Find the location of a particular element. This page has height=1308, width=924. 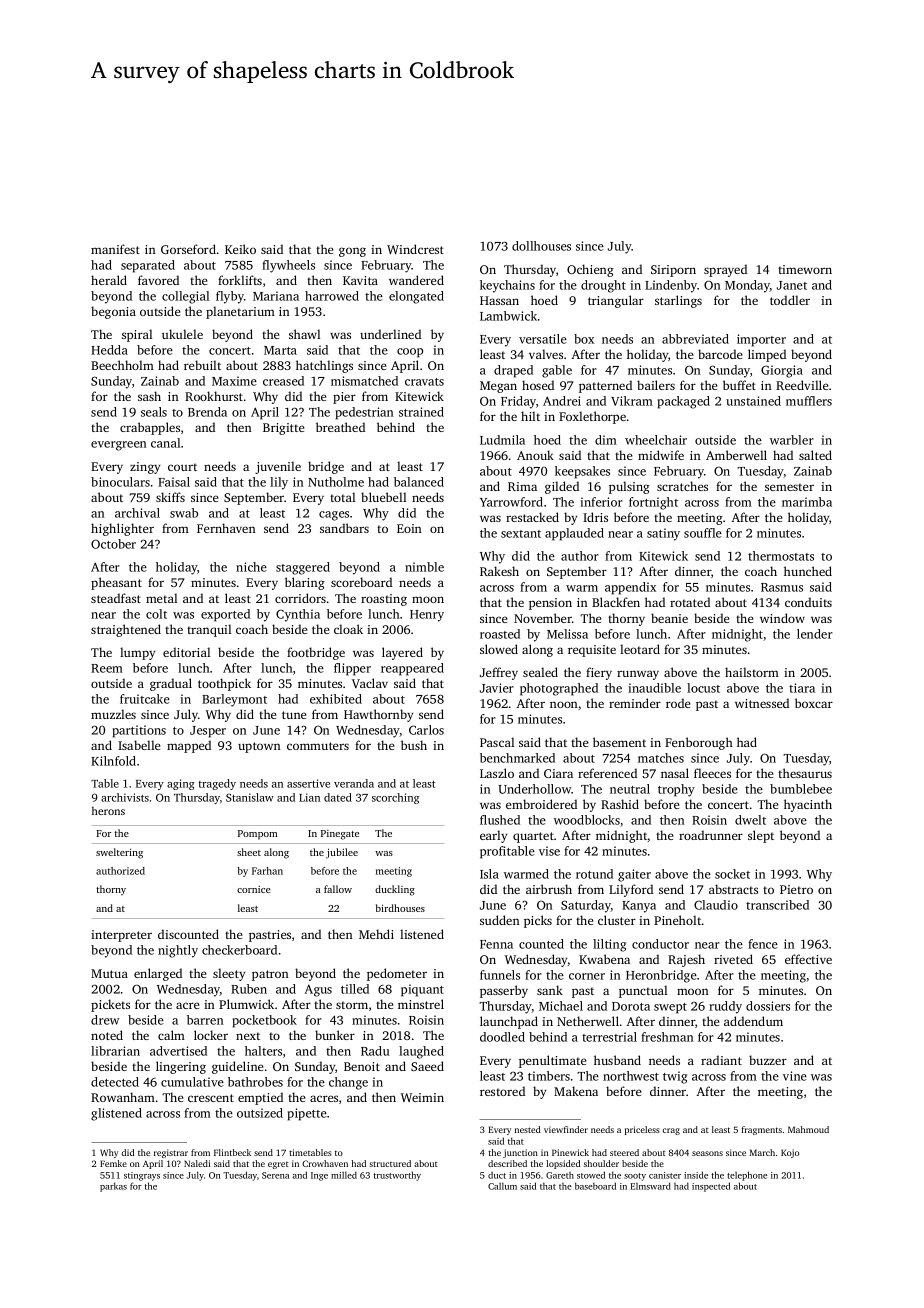

Anouk is located at coordinates (535, 455).
